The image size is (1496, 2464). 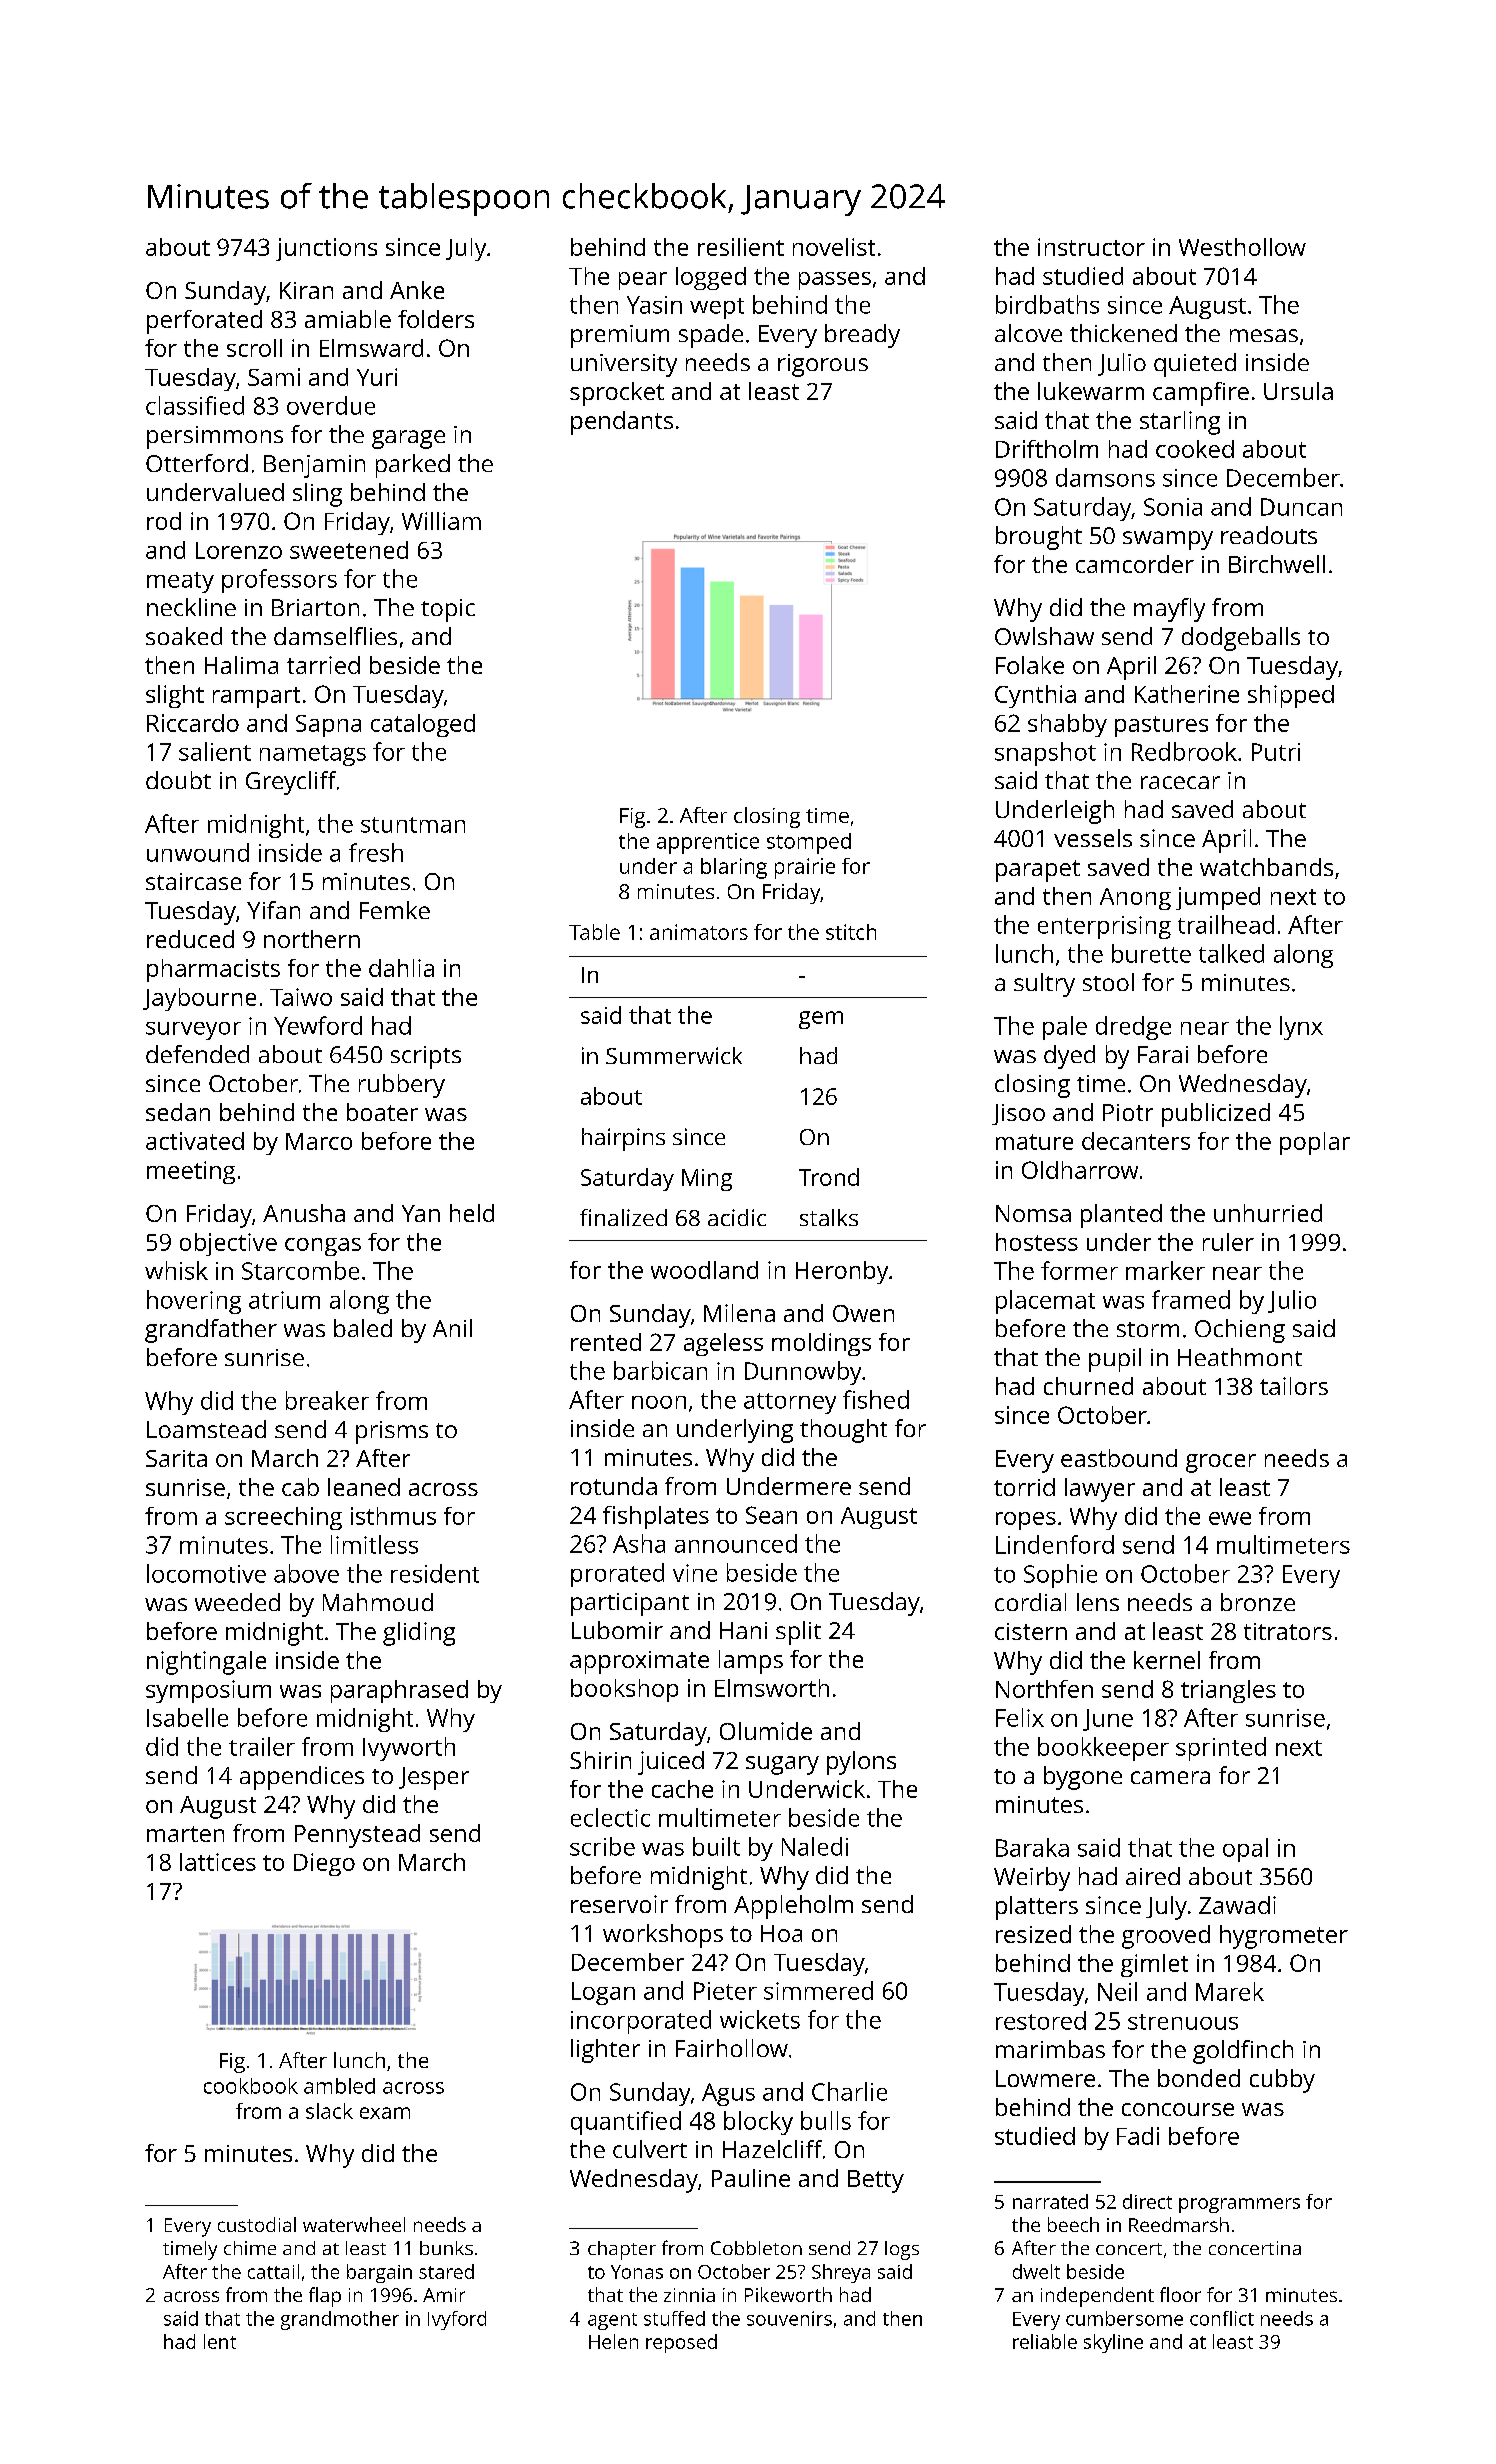 I want to click on logs, so click(x=902, y=2250).
